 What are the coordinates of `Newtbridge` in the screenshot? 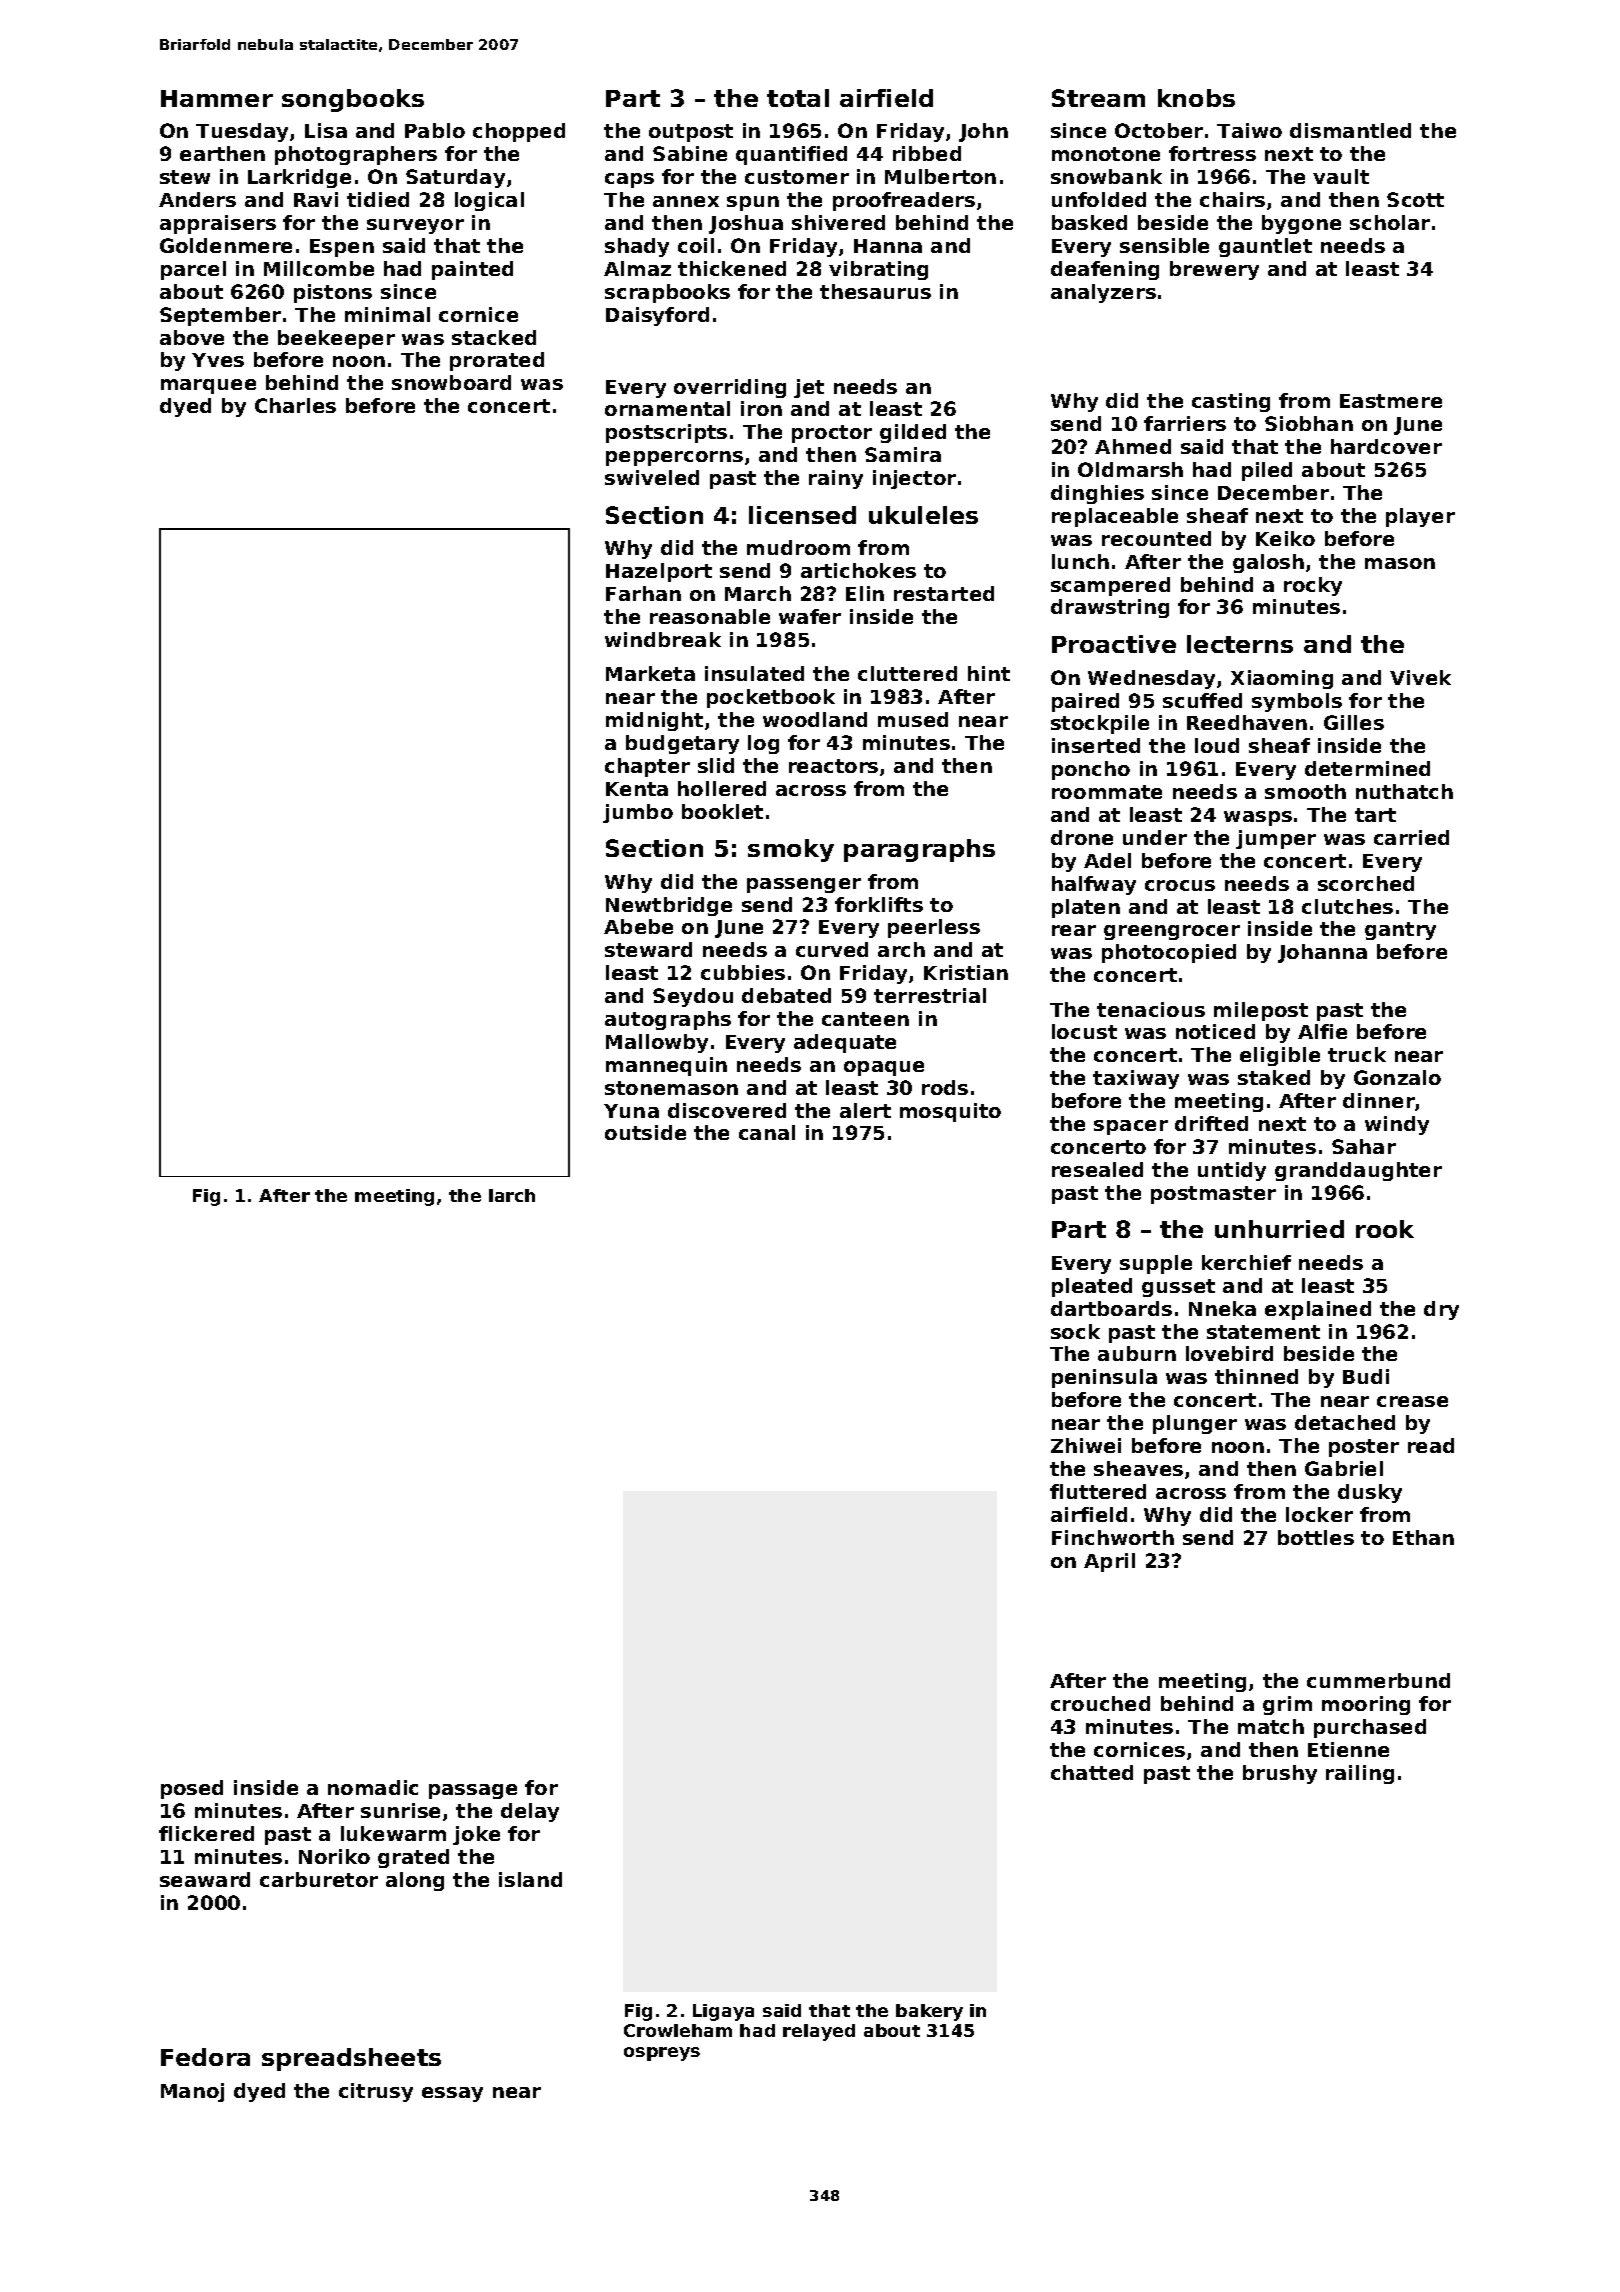 It's located at (669, 906).
